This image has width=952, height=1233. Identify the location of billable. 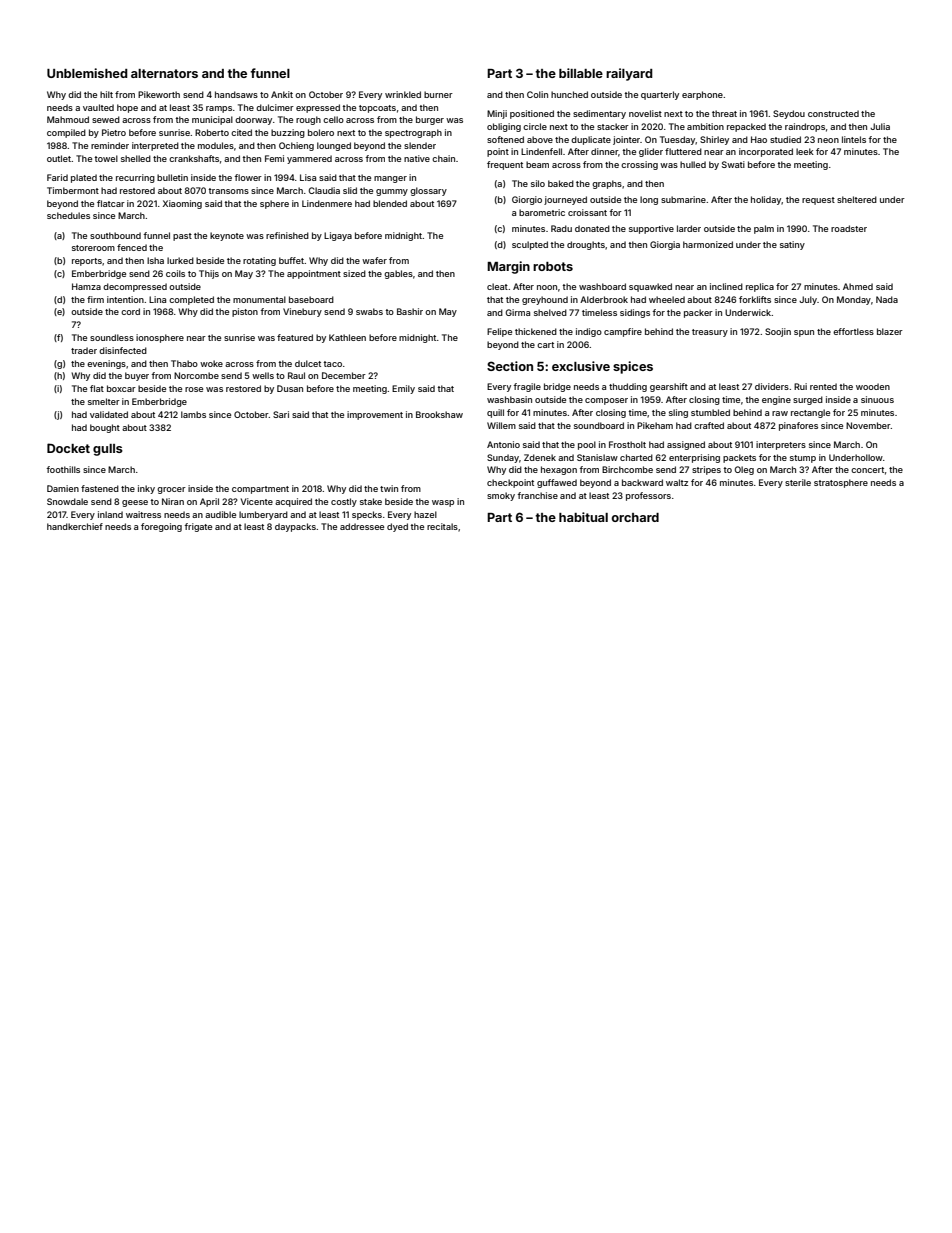
(581, 73).
